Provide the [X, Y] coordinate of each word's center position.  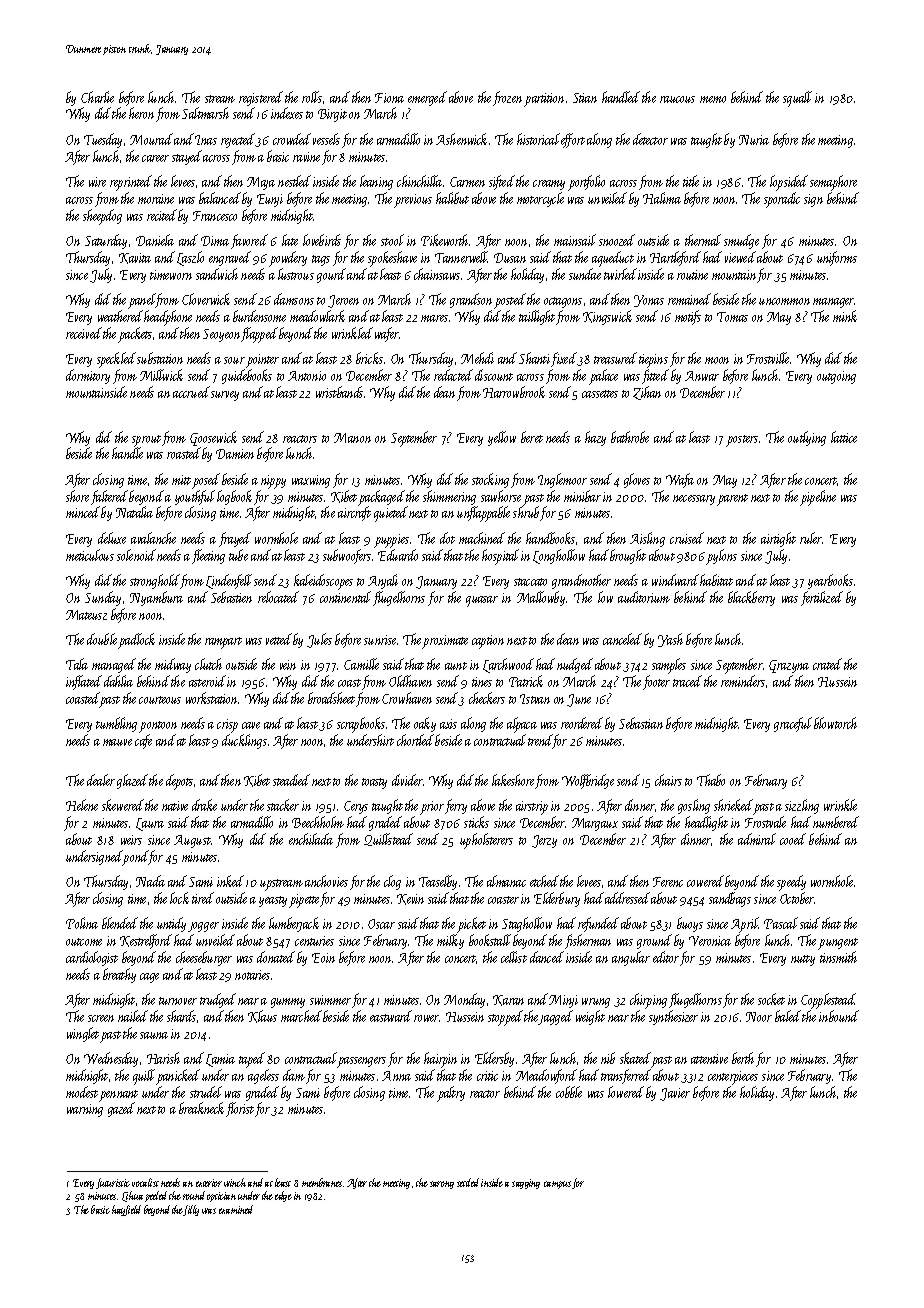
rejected [238, 140]
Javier [675, 1094]
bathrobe [630, 437]
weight [590, 1017]
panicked [178, 1077]
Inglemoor [562, 480]
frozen [507, 98]
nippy [273, 482]
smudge [741, 241]
